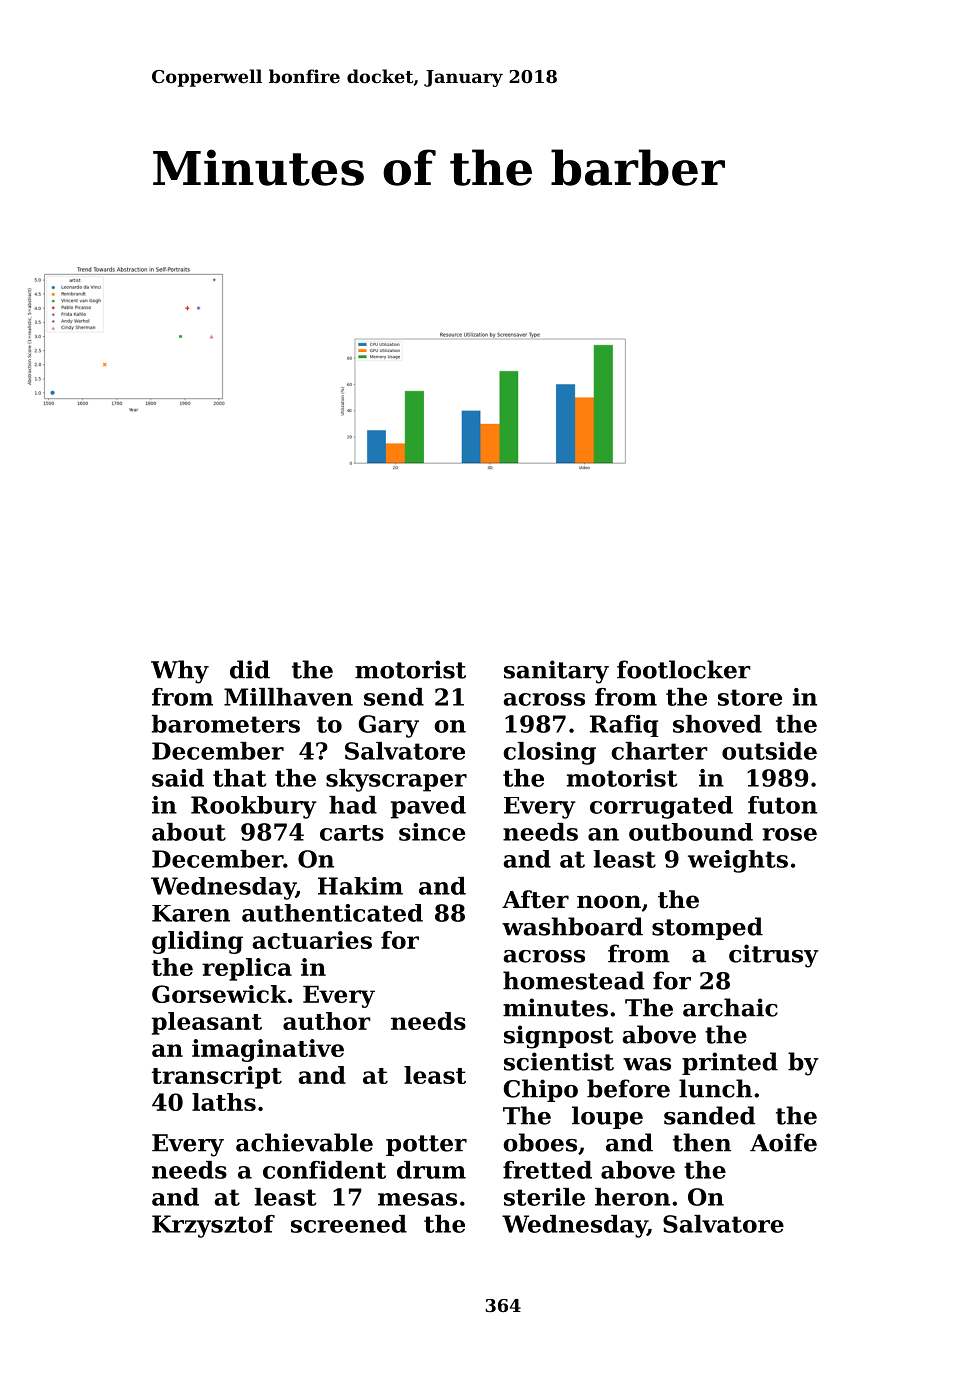 This screenshot has width=969, height=1376. Describe the element at coordinates (750, 697) in the screenshot. I see `store` at that location.
